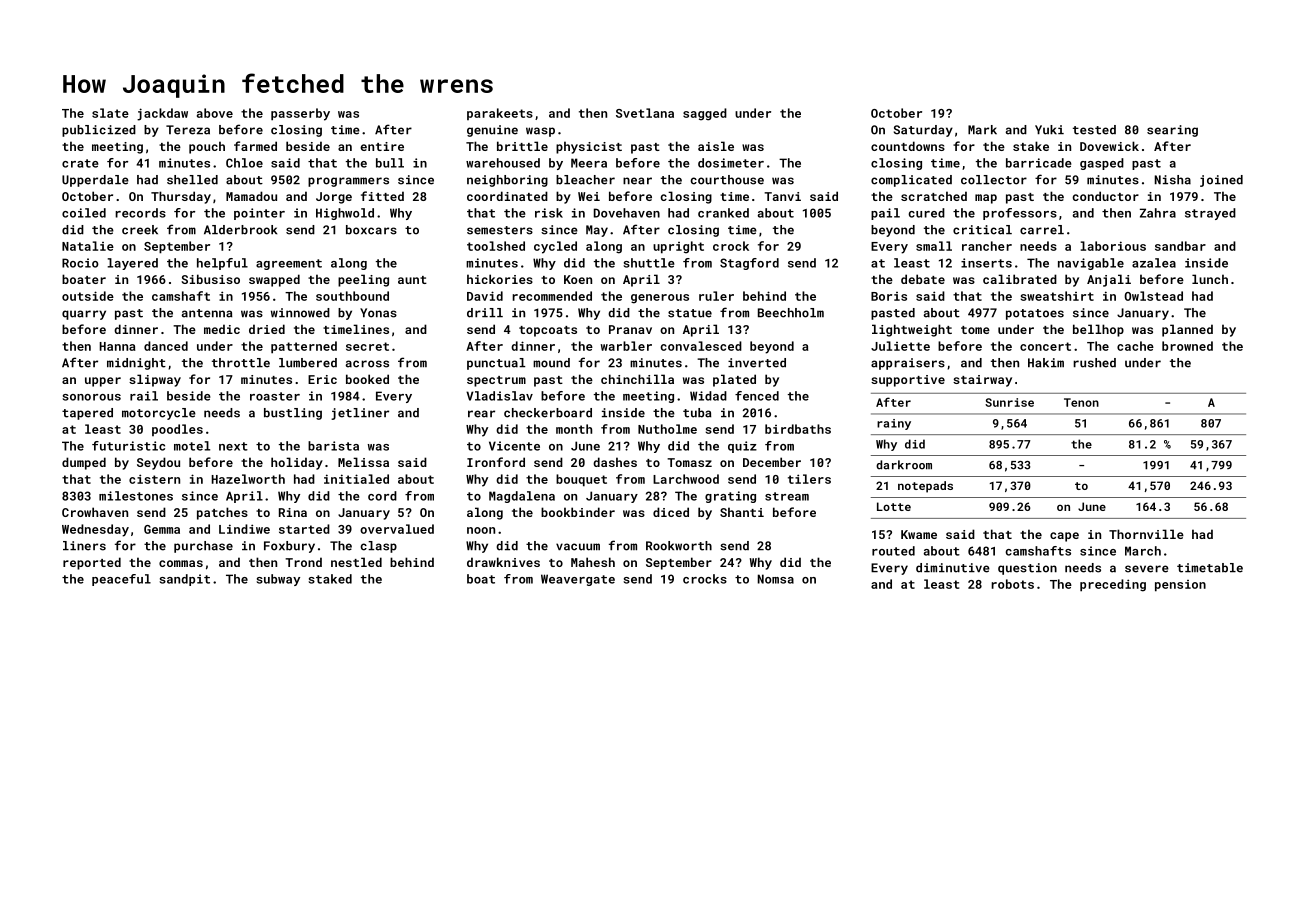 The width and height of the screenshot is (1308, 924). Describe the element at coordinates (1187, 330) in the screenshot. I see `planned` at that location.
